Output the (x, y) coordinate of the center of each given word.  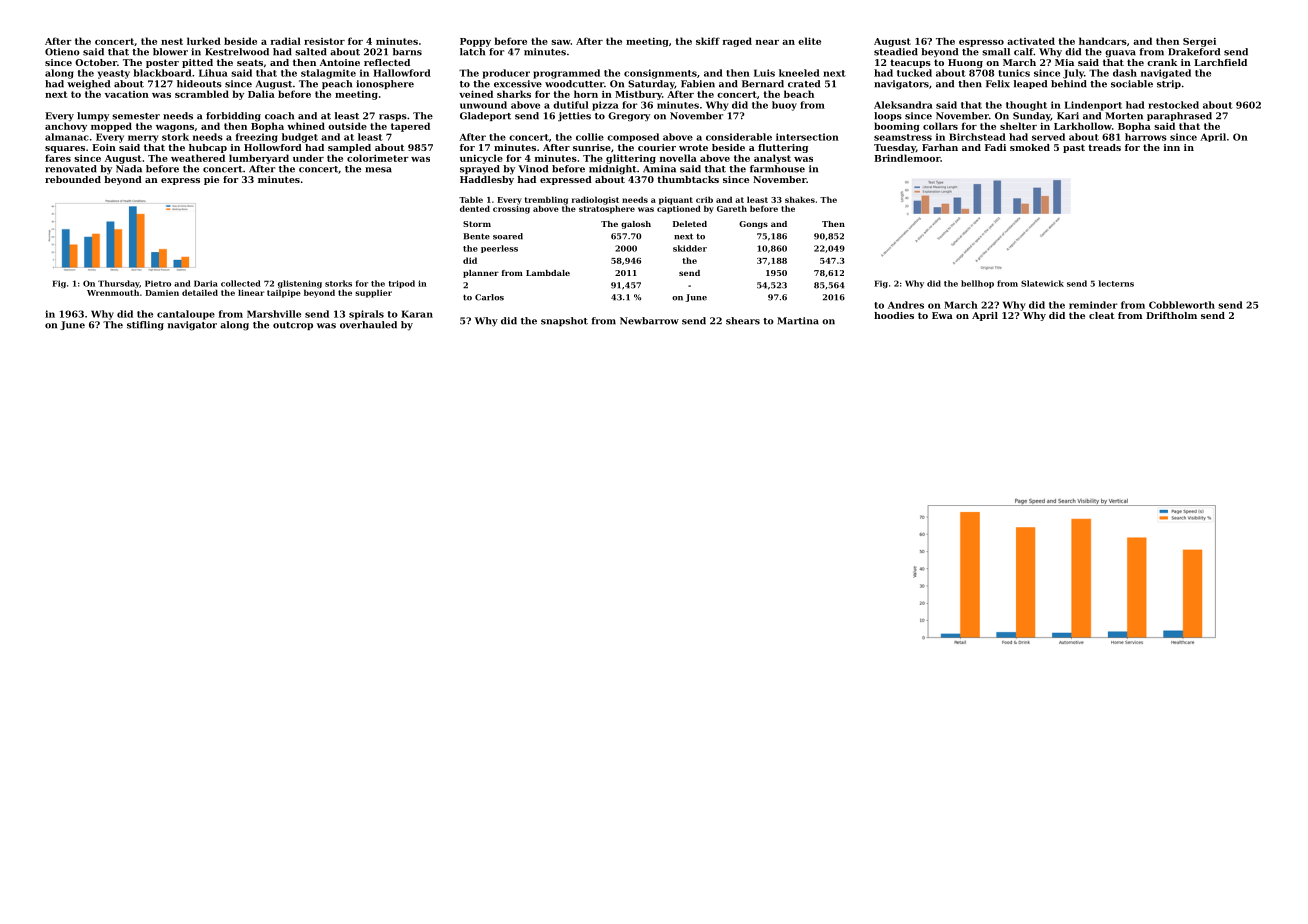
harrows (1146, 137)
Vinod (533, 169)
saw (561, 42)
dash (1125, 73)
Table (471, 199)
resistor (324, 41)
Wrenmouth (113, 292)
